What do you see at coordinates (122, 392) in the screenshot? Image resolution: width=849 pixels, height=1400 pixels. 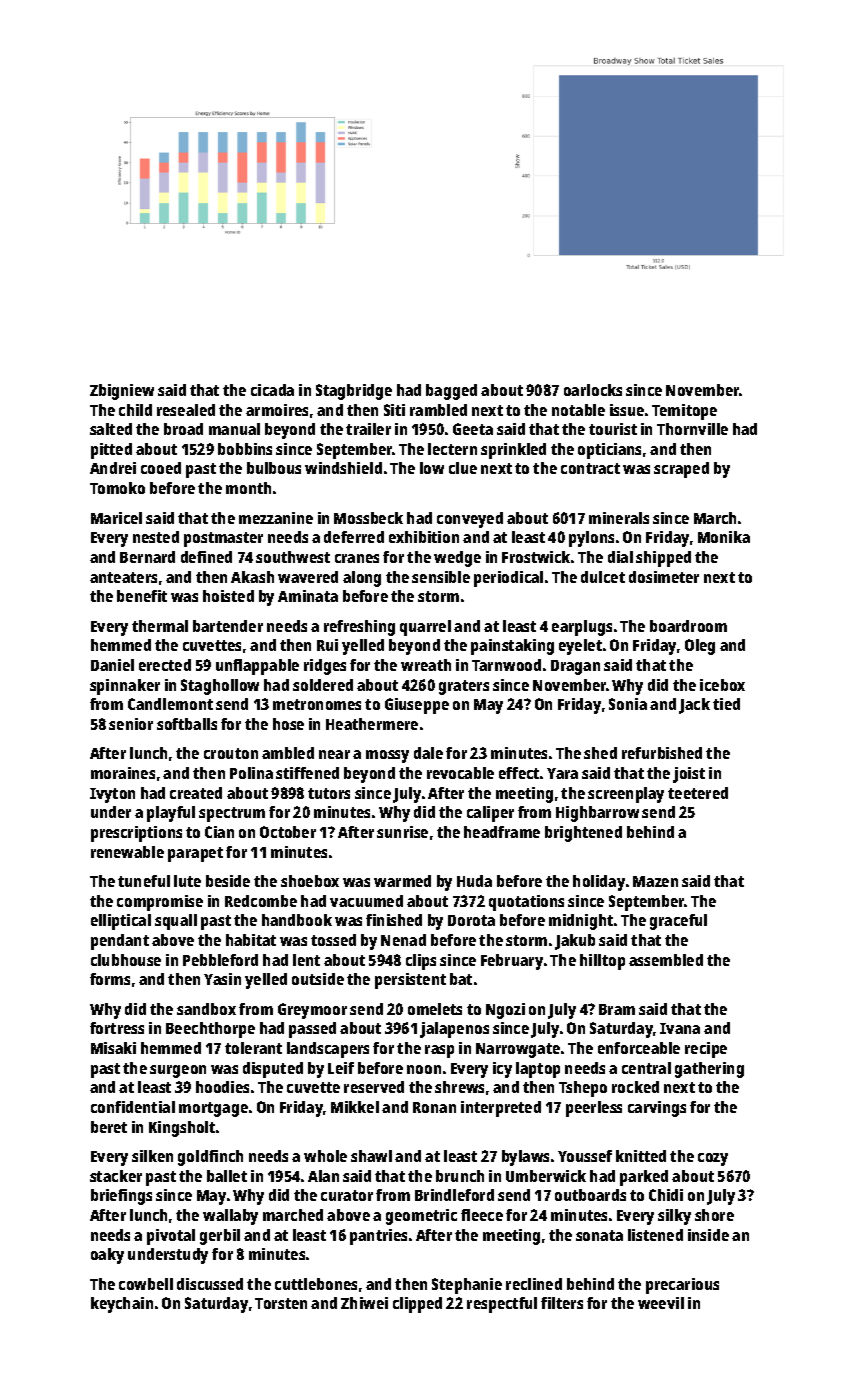 I see `Zbigniew` at bounding box center [122, 392].
